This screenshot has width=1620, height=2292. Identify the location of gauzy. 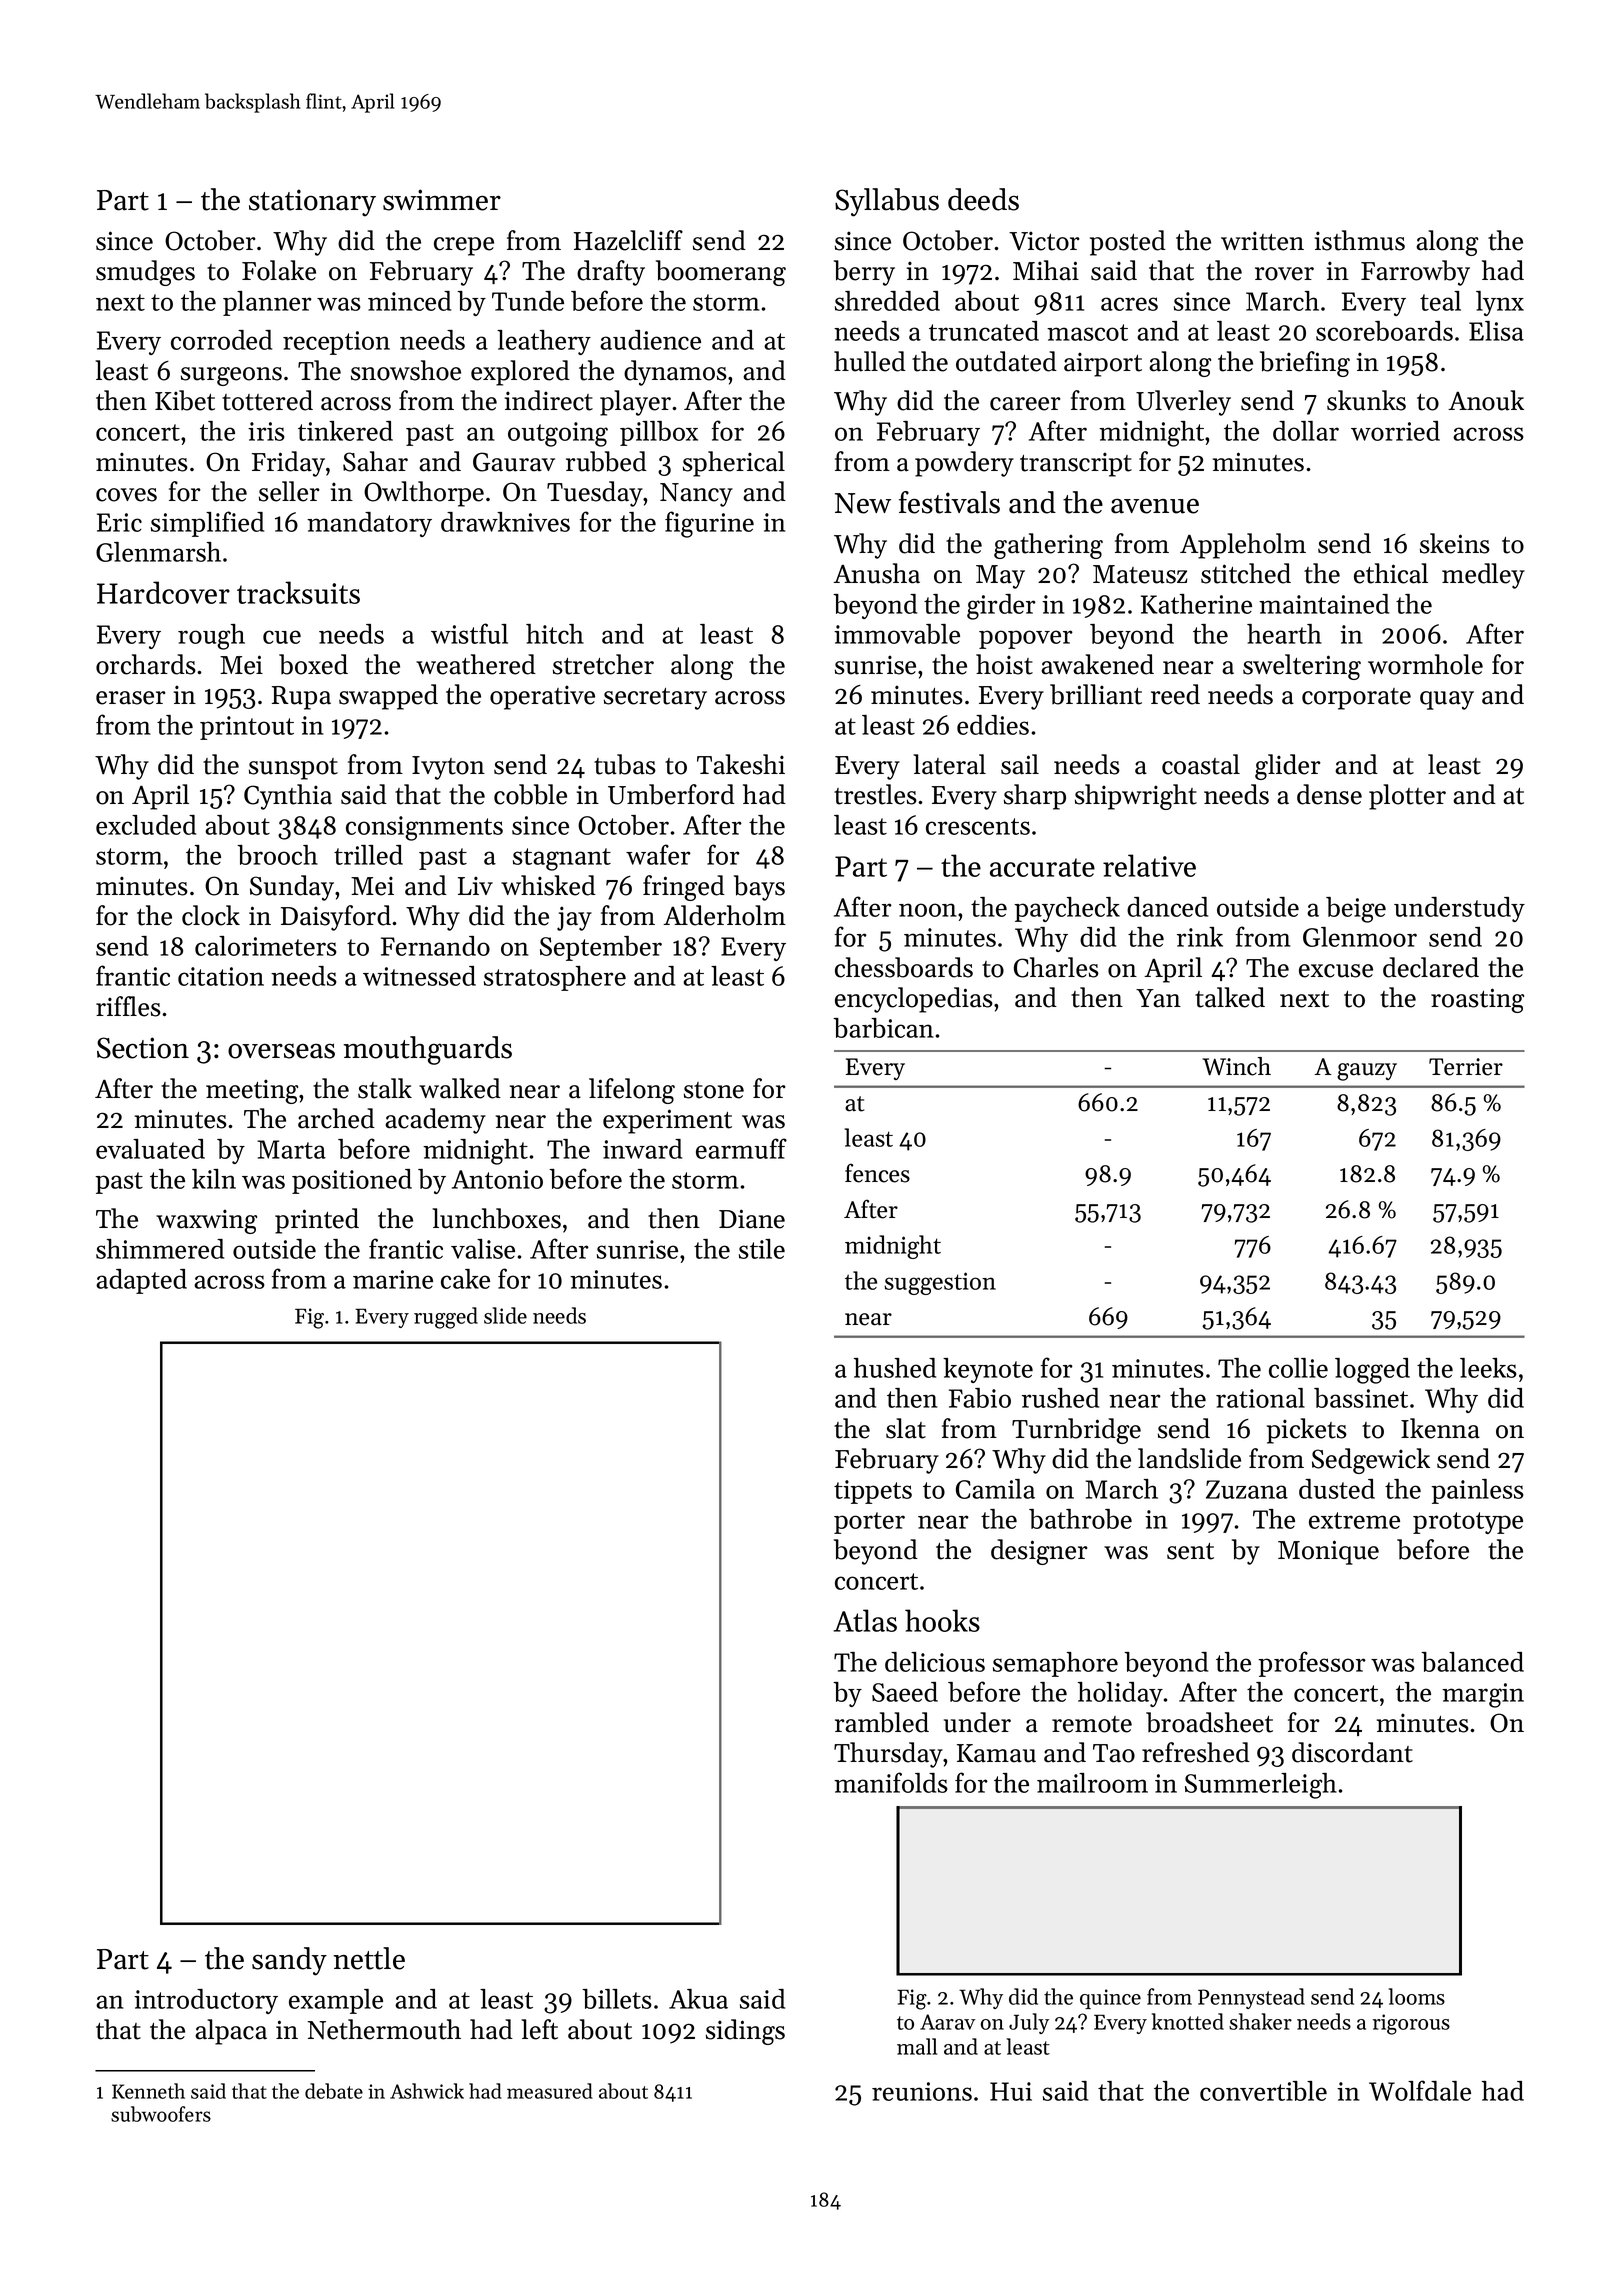
(1367, 1072).
